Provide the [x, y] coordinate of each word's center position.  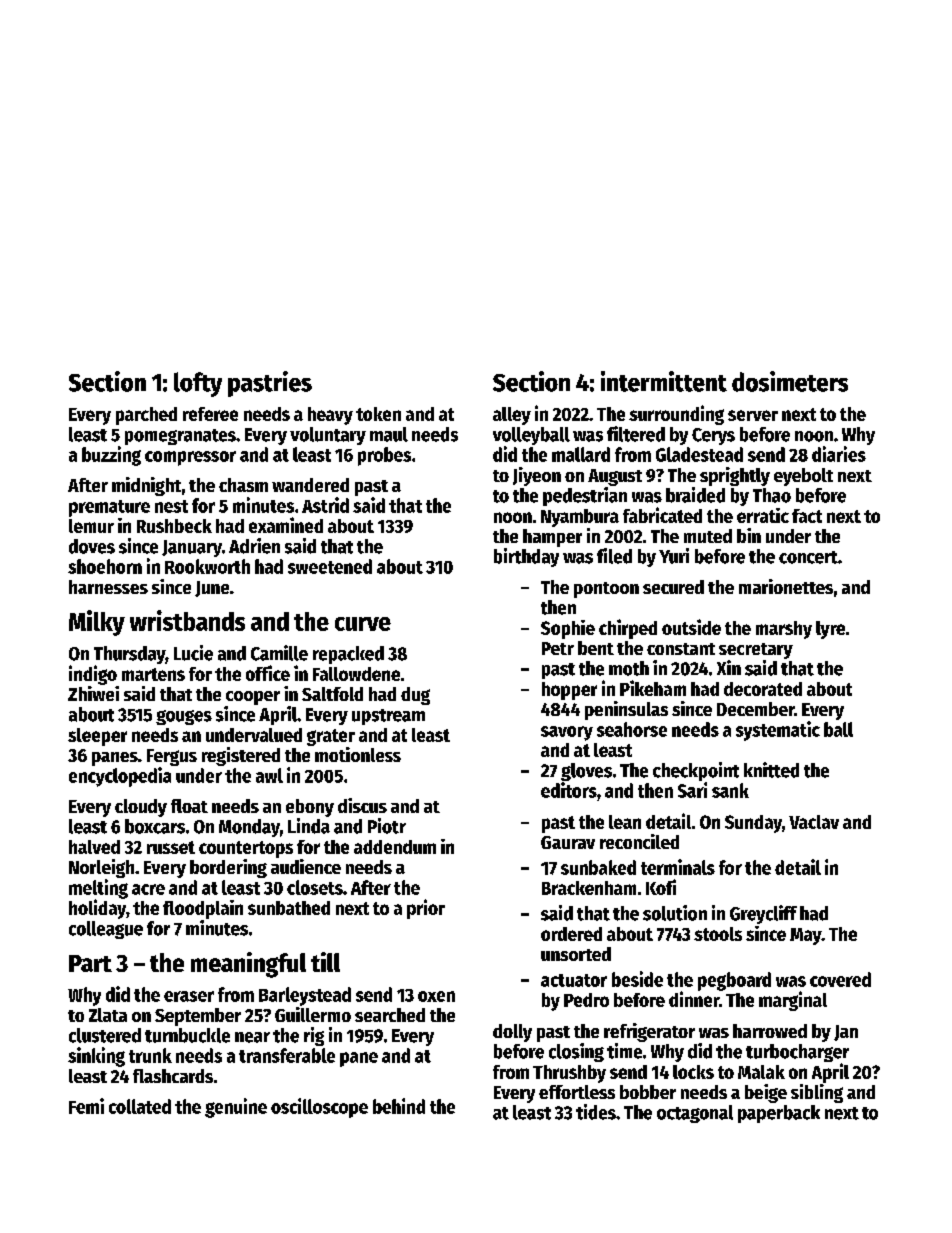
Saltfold [332, 694]
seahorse [632, 729]
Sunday [753, 824]
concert [808, 557]
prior [426, 909]
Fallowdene [356, 674]
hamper [552, 538]
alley [512, 416]
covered [840, 979]
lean [625, 822]
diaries [839, 454]
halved [94, 847]
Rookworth [207, 566]
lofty [198, 384]
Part [90, 963]
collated [140, 1106]
